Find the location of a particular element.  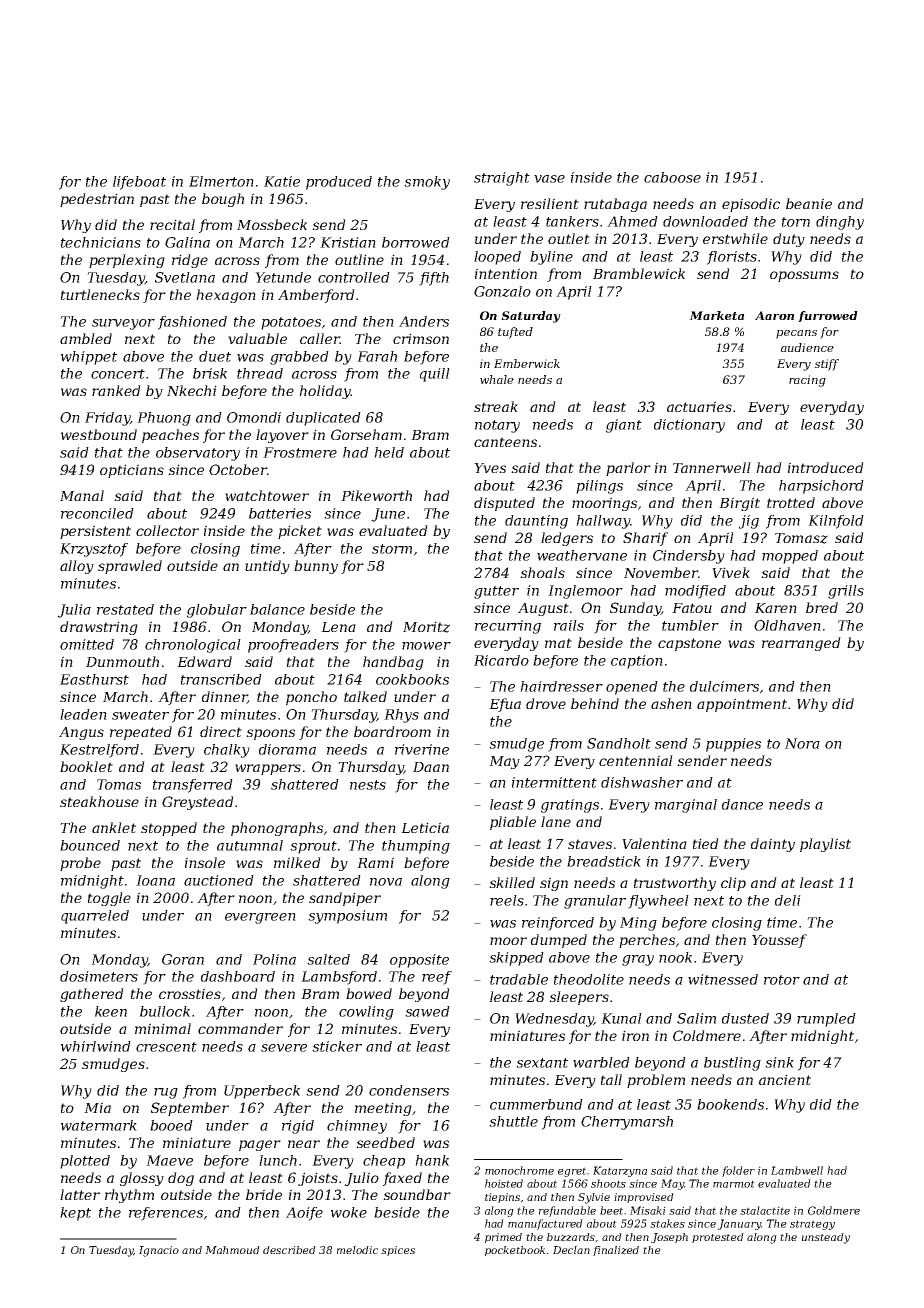

beanie is located at coordinates (809, 203).
